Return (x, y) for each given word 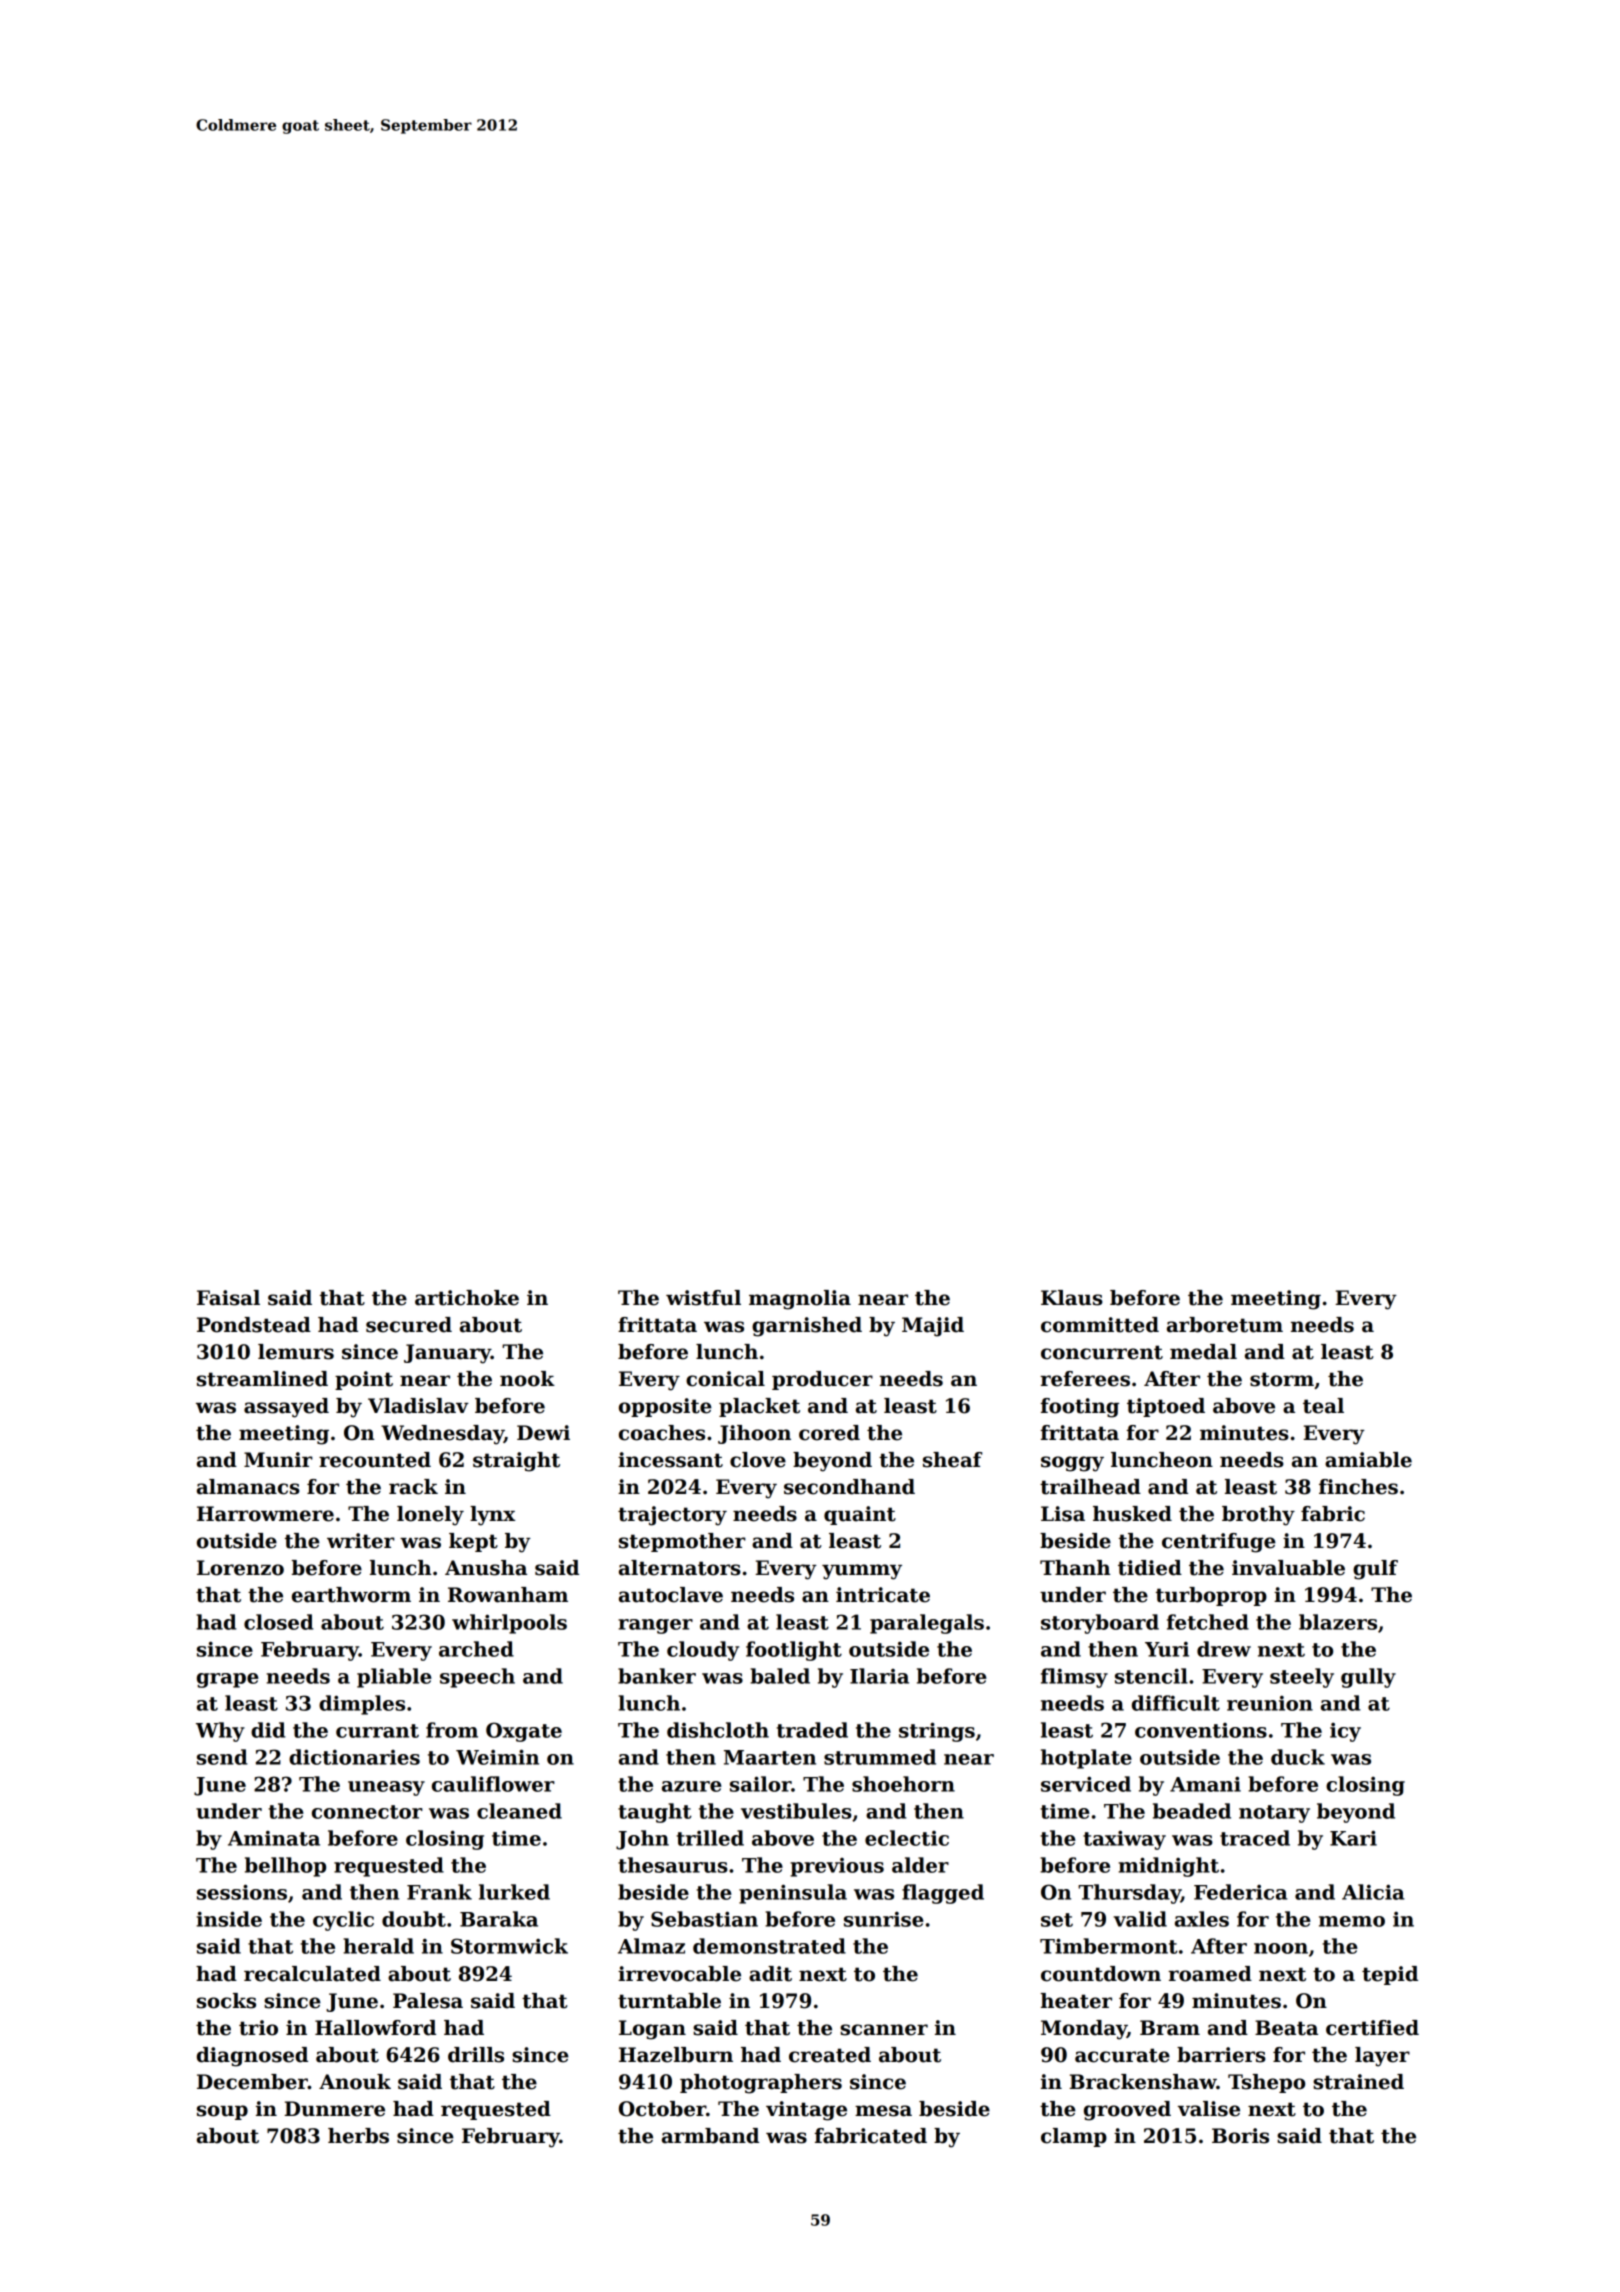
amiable (1368, 1460)
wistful (703, 1298)
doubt (414, 1919)
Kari (1353, 1838)
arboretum (1225, 1325)
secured (409, 1325)
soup (222, 2112)
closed (279, 1622)
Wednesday (442, 1435)
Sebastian (704, 1919)
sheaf (952, 1460)
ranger (655, 1626)
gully (1368, 1678)
